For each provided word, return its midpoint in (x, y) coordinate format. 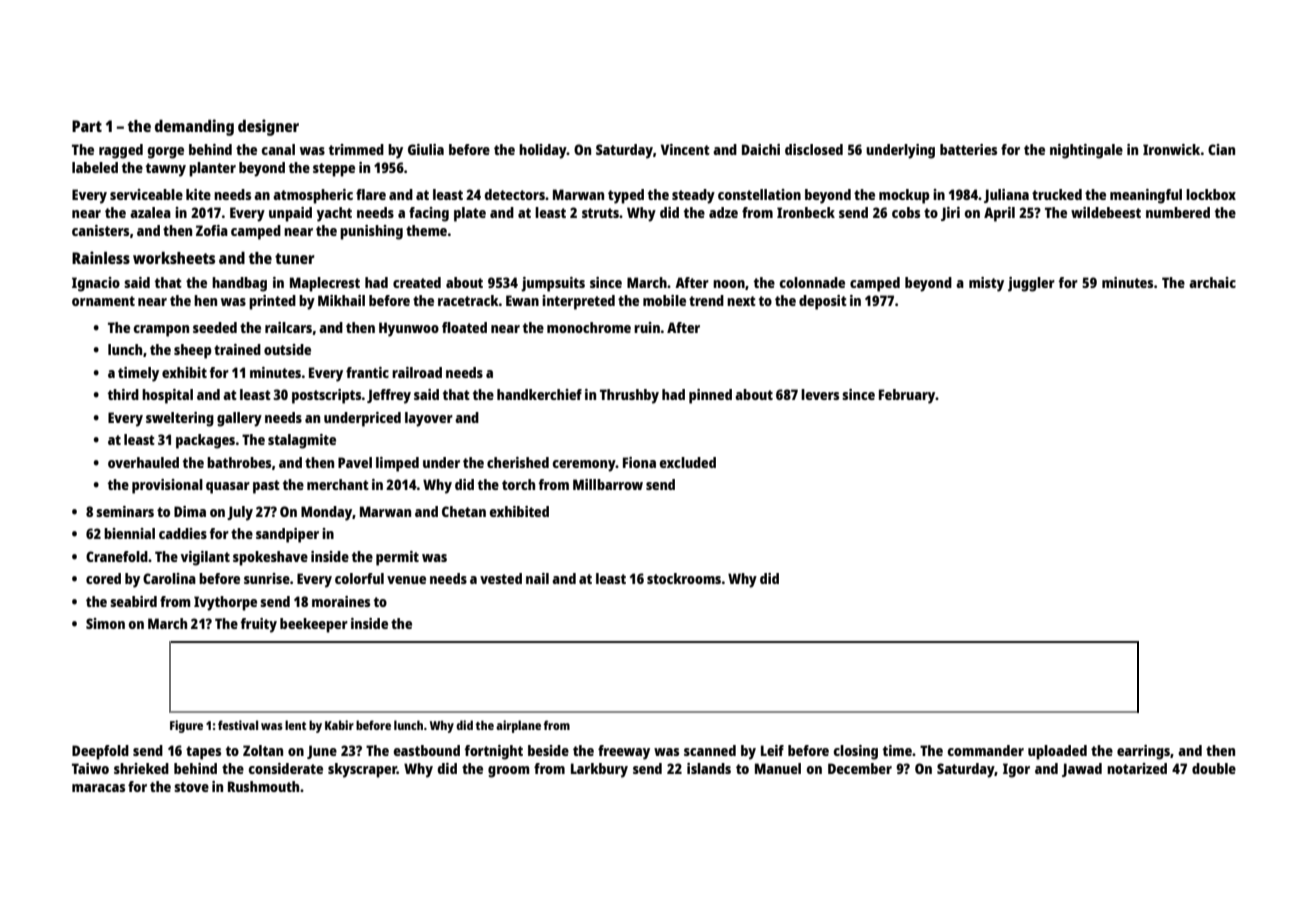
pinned (710, 396)
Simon (105, 623)
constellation (759, 194)
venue (406, 580)
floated (464, 327)
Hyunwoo (409, 329)
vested (501, 578)
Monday (326, 513)
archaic (1212, 282)
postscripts (327, 396)
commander (986, 750)
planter (212, 169)
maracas (98, 788)
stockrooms (684, 578)
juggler (1031, 284)
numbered (1178, 212)
